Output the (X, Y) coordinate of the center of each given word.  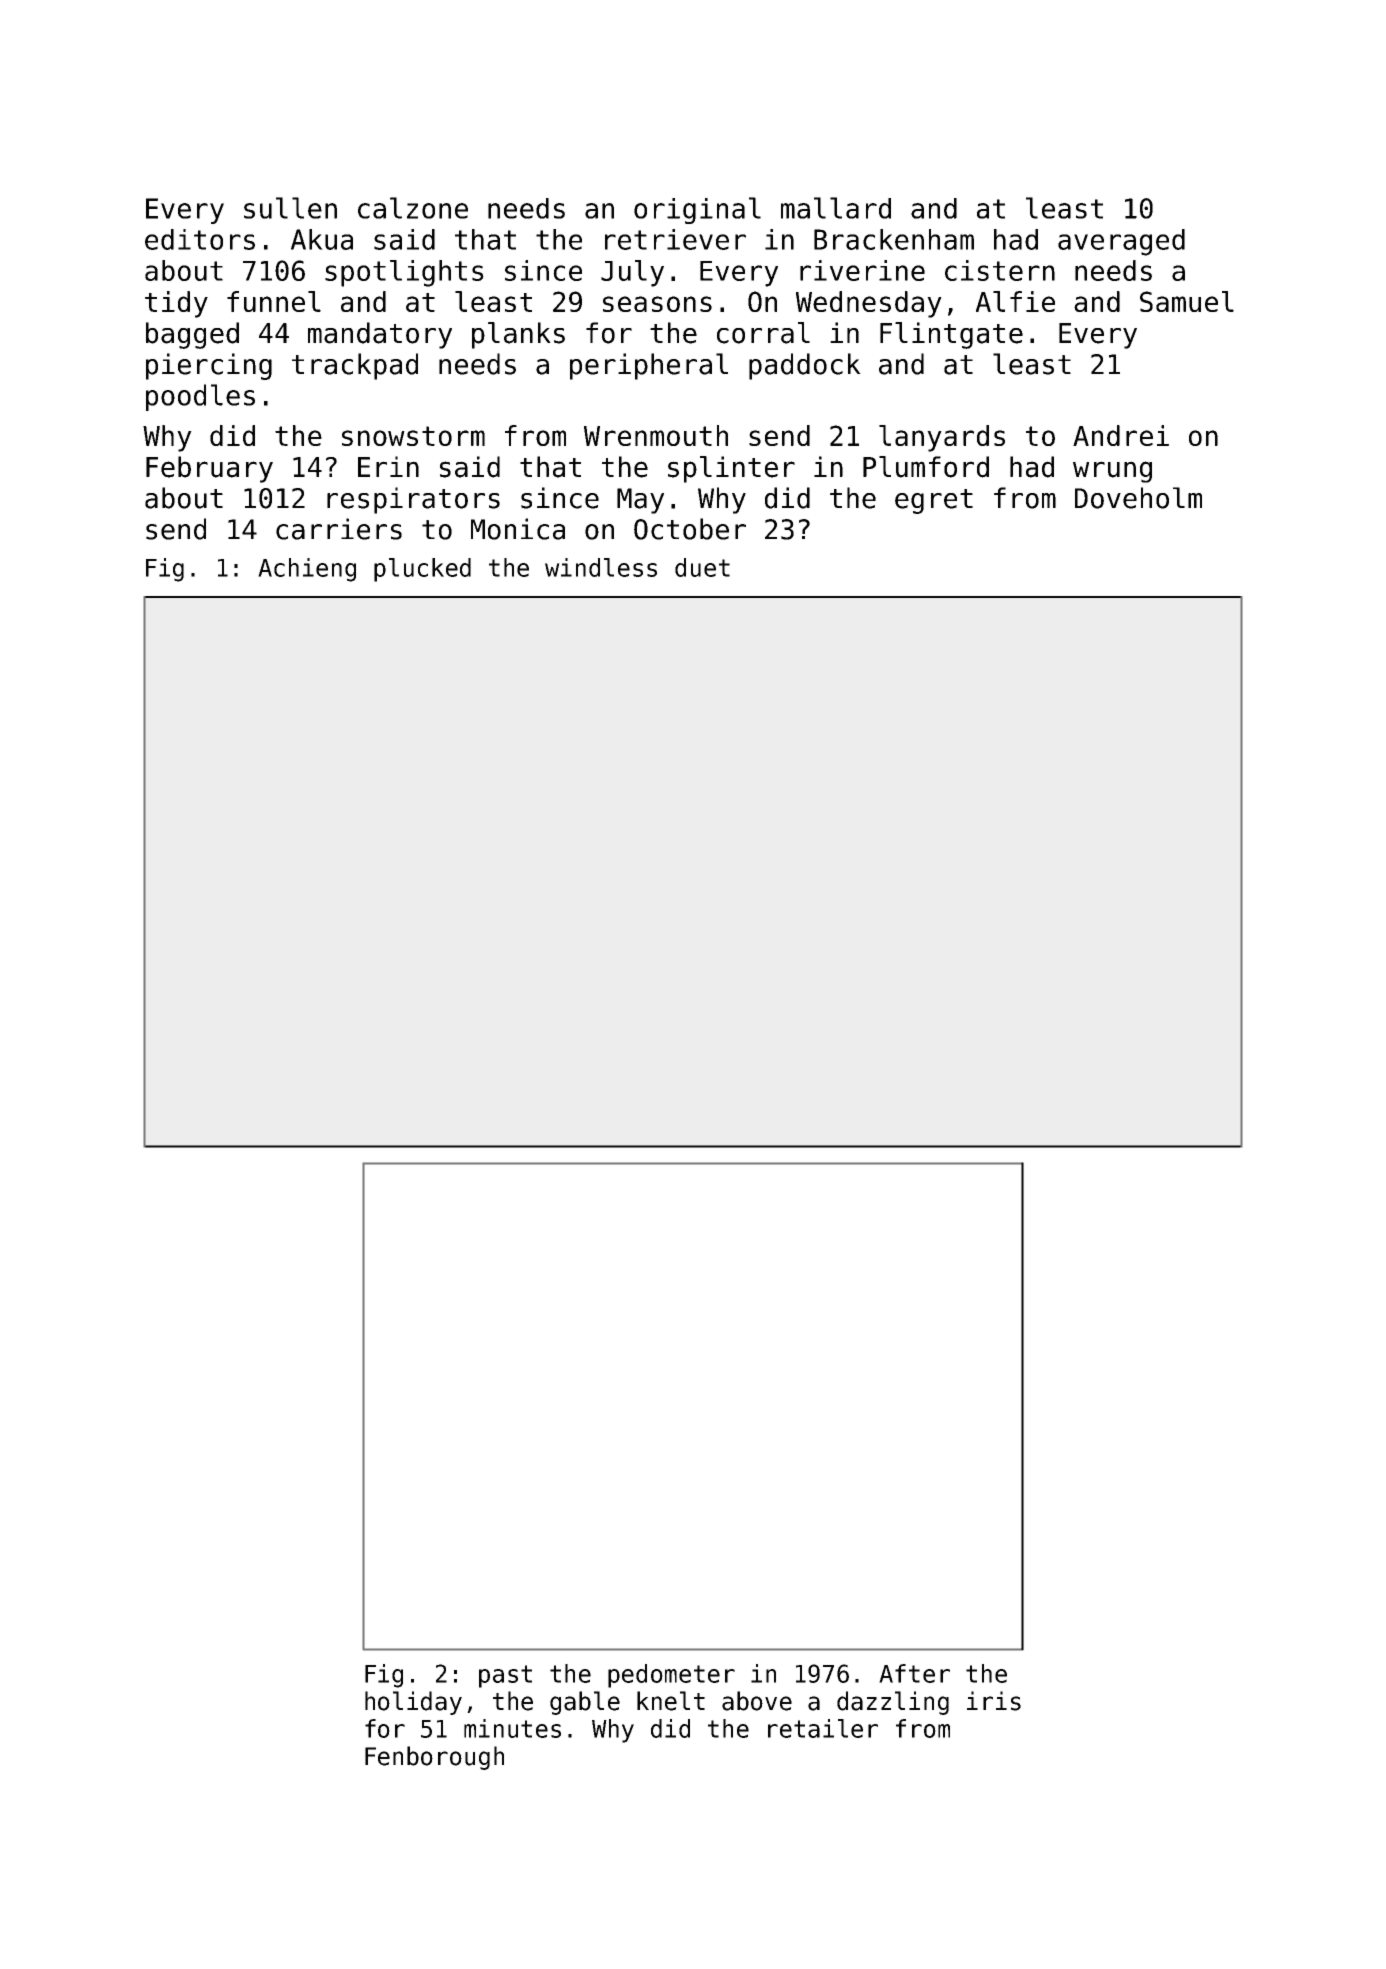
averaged (1121, 242)
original (697, 210)
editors (200, 239)
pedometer (671, 1676)
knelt (671, 1701)
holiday (413, 1703)
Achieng (307, 570)
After (914, 1673)
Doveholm (1138, 498)
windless (601, 567)
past (505, 1676)
